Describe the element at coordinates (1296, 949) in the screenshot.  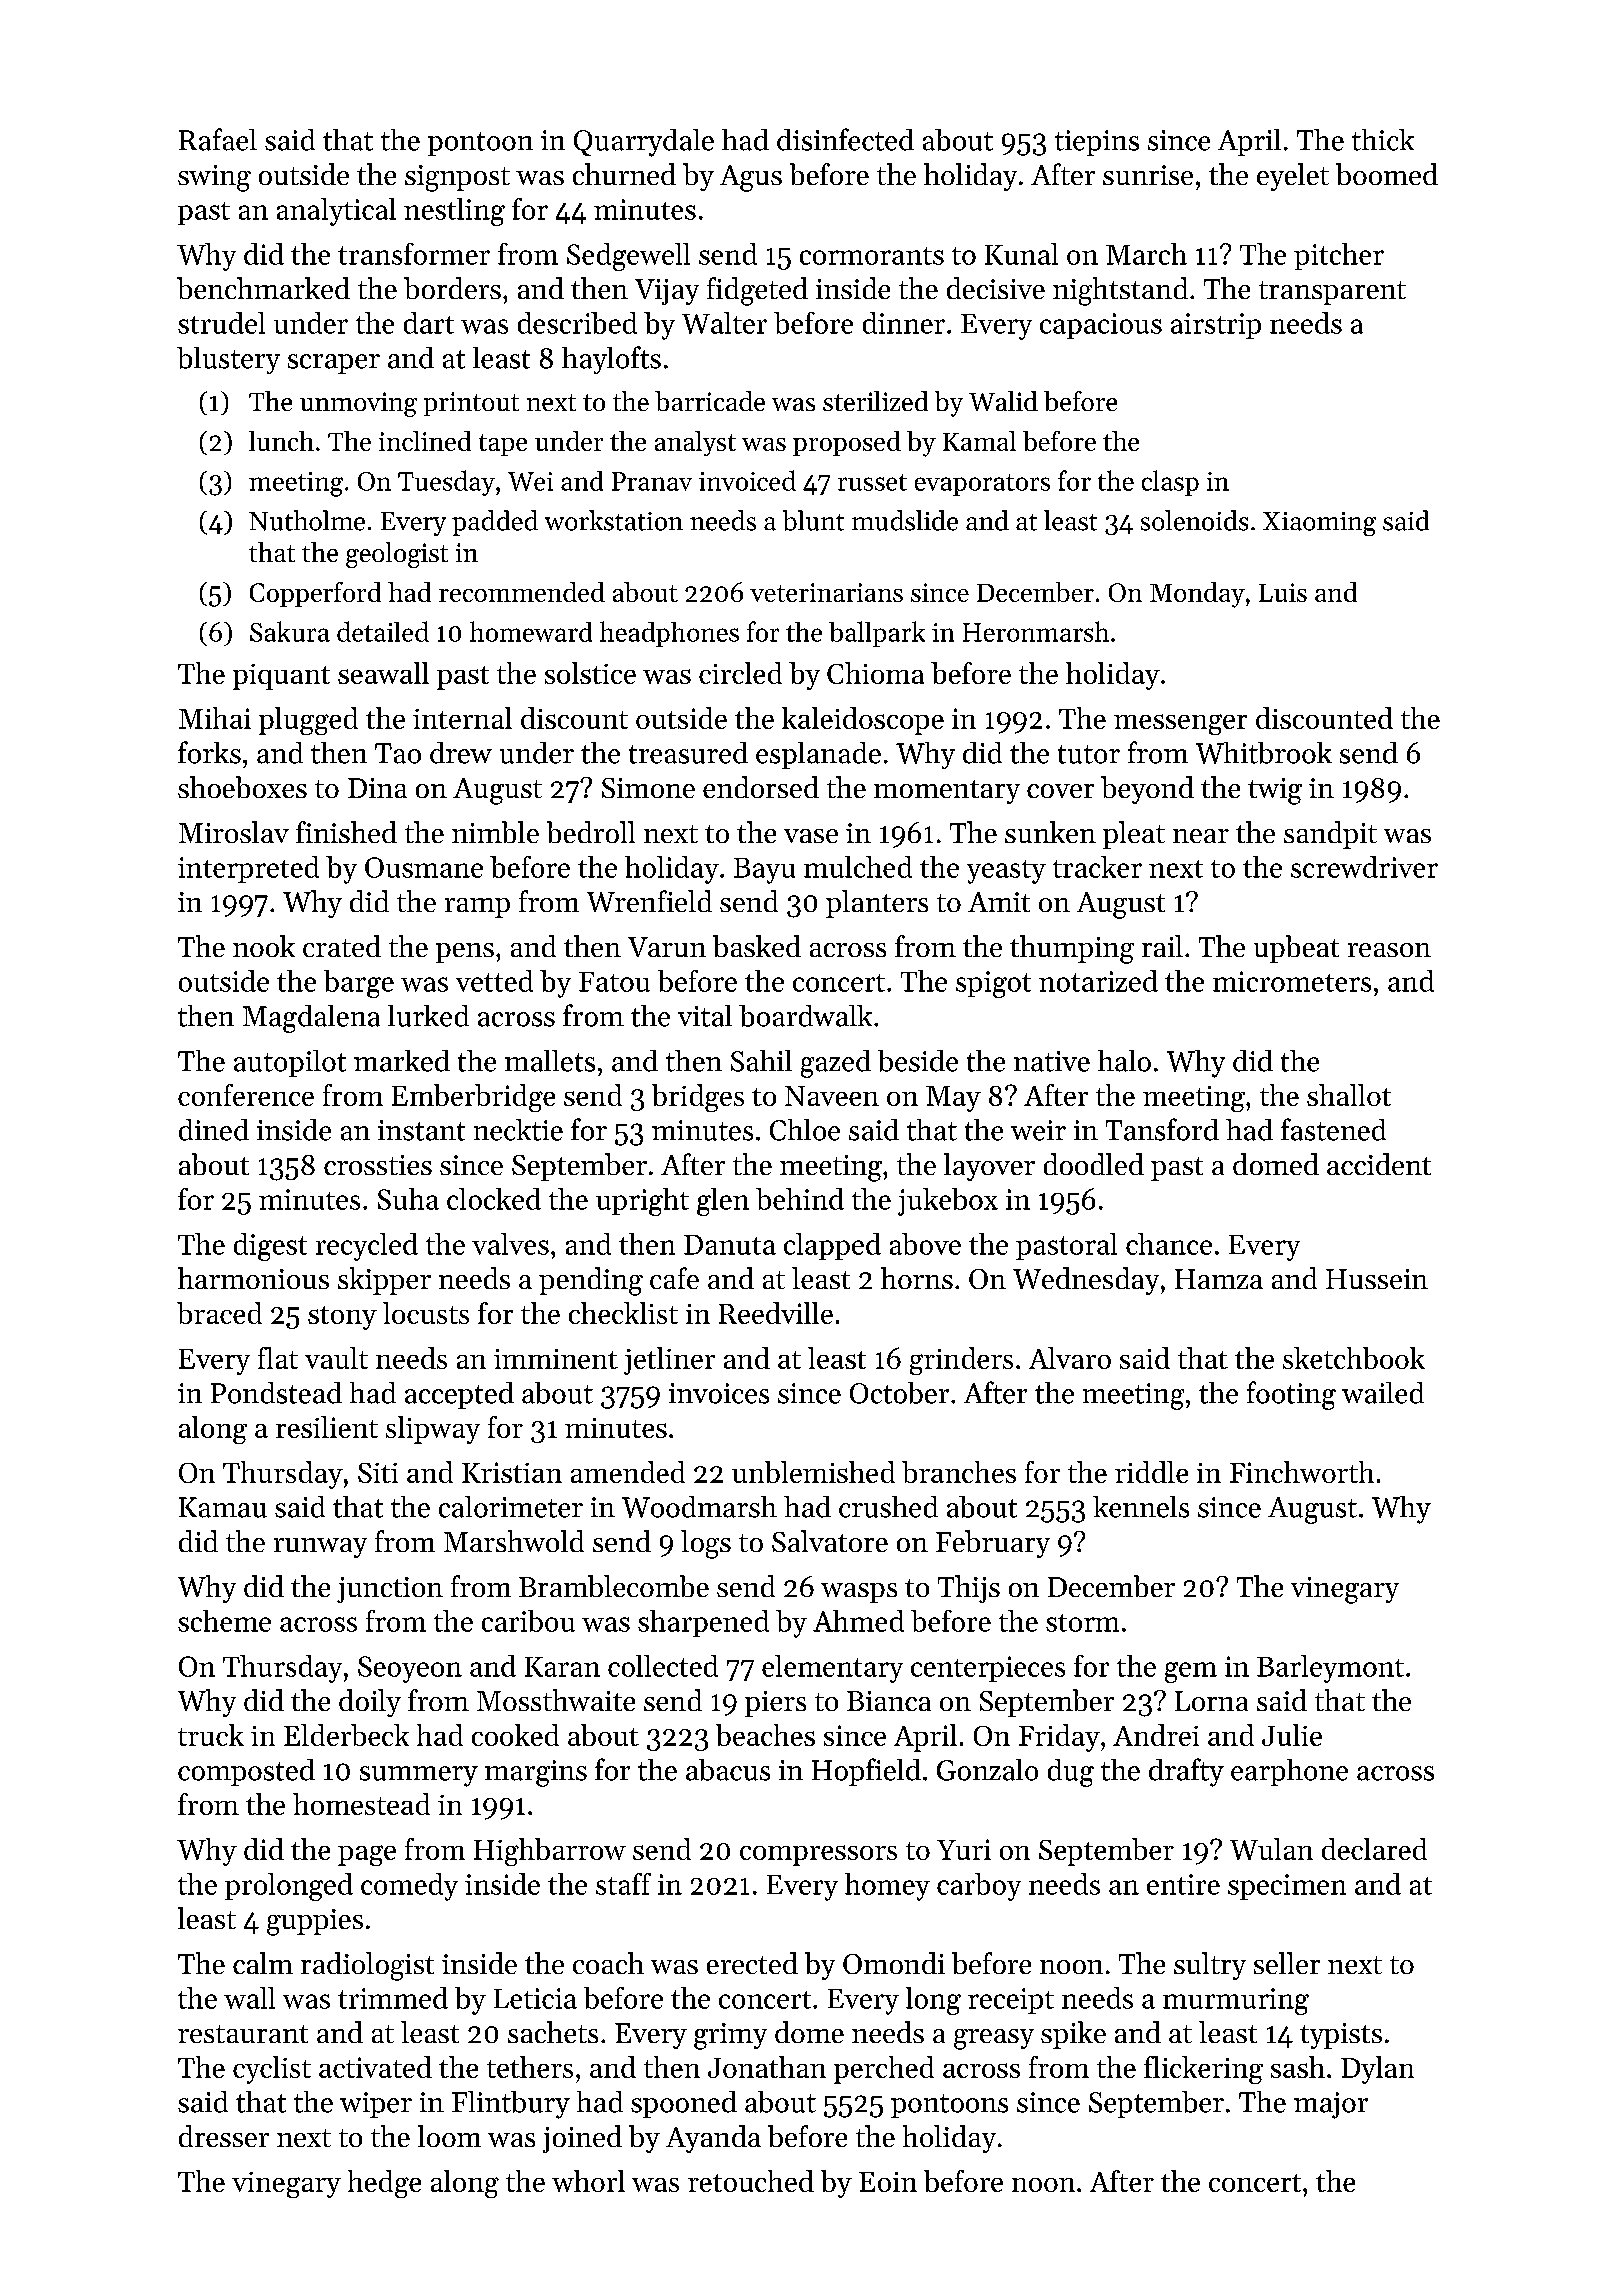
I see `upbeat` at that location.
